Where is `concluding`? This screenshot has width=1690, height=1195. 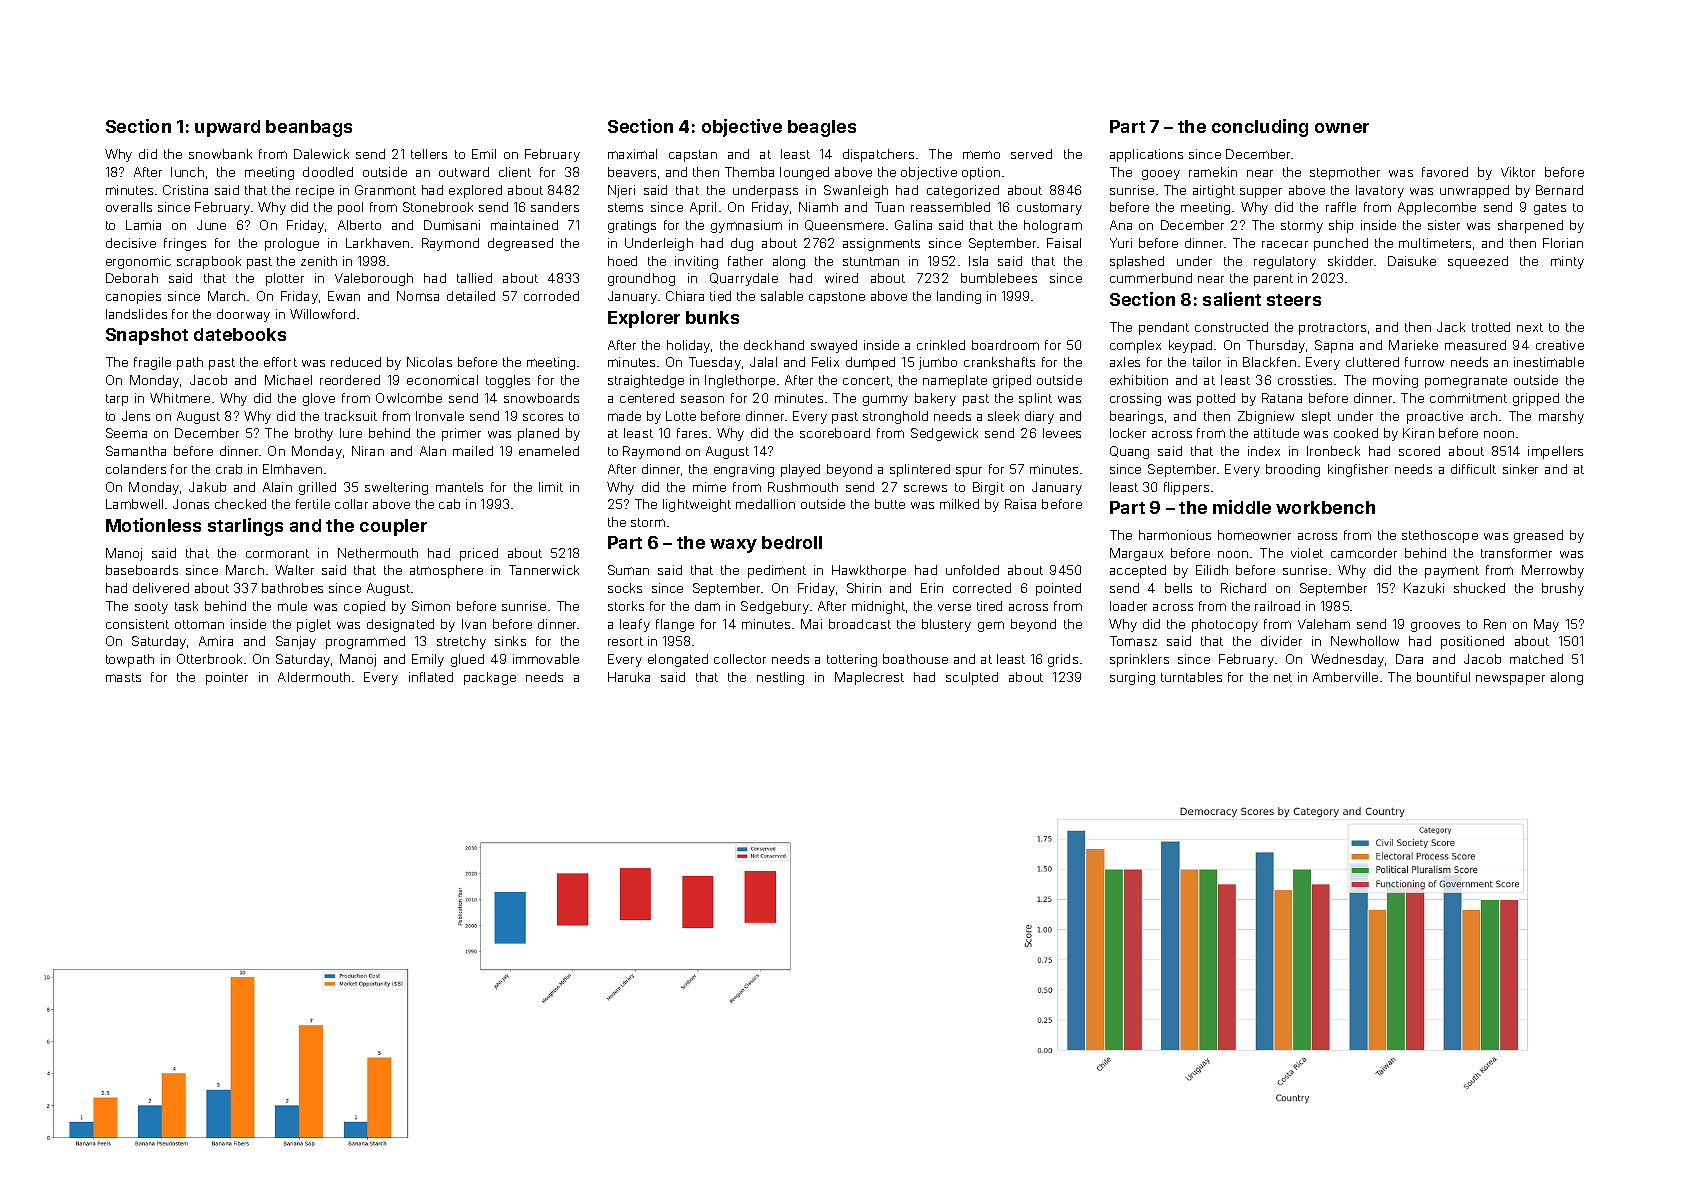
concluding is located at coordinates (1260, 128).
